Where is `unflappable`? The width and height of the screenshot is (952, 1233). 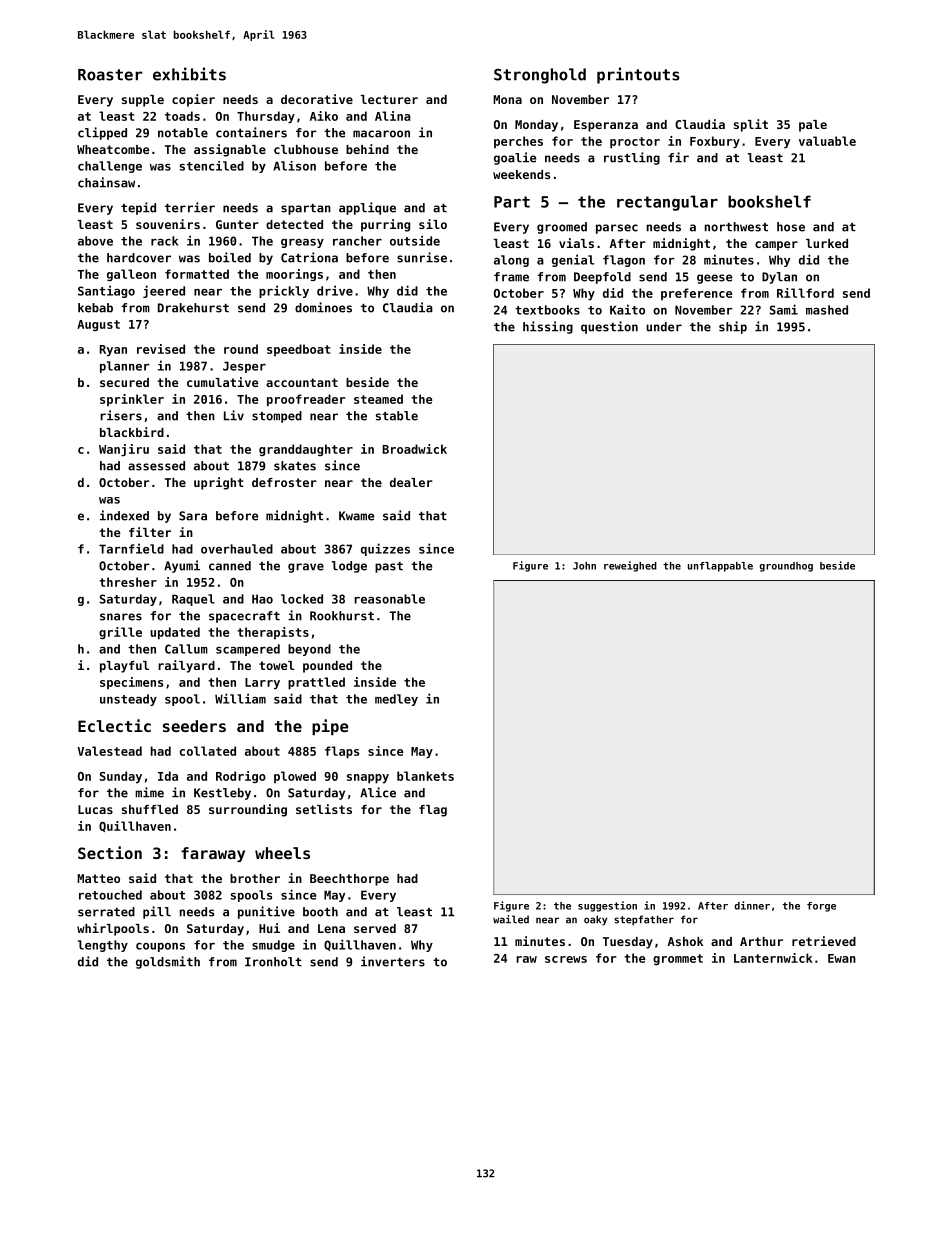
unflappable is located at coordinates (720, 567).
